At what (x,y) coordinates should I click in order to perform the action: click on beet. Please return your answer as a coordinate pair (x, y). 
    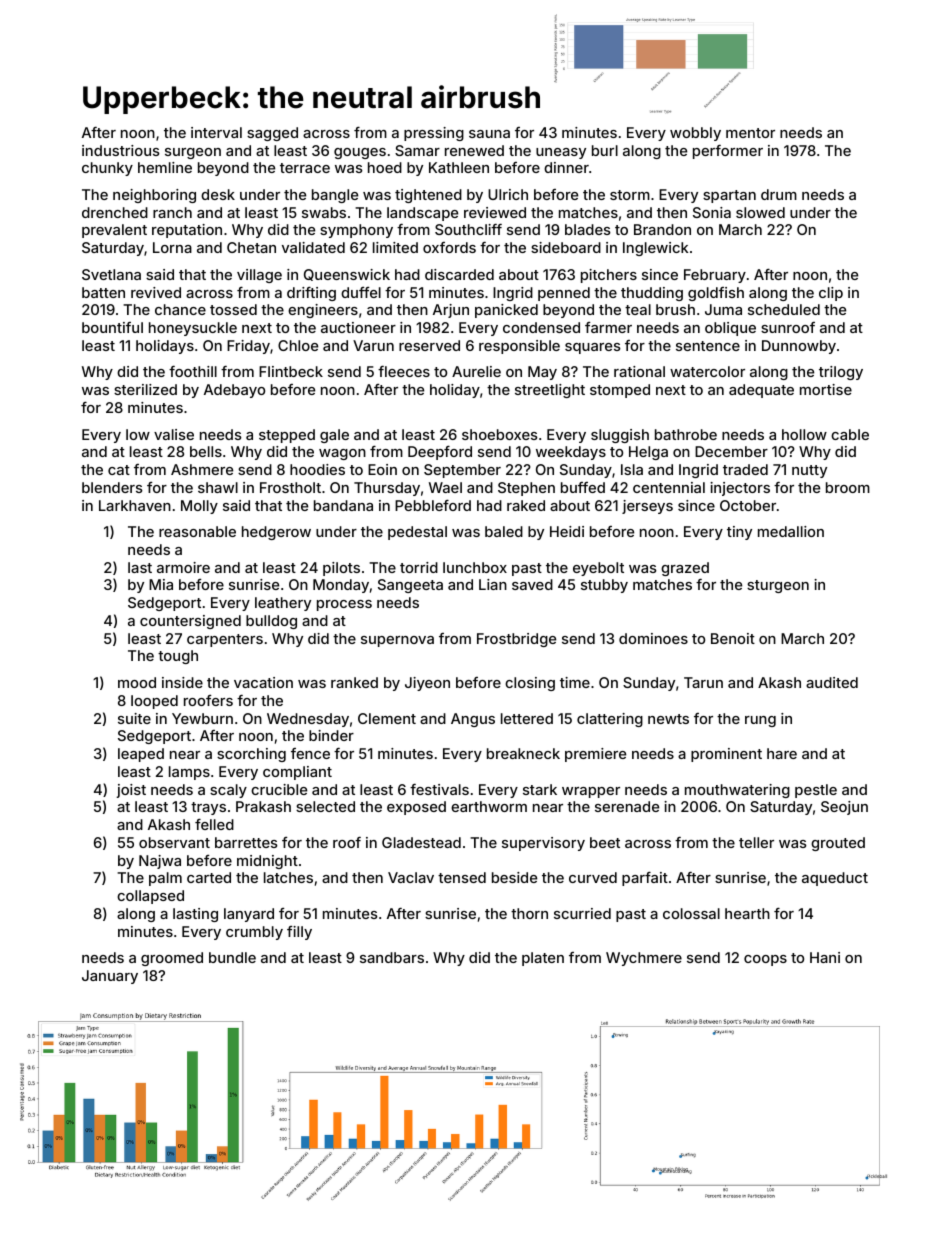
    Looking at the image, I should click on (605, 842).
